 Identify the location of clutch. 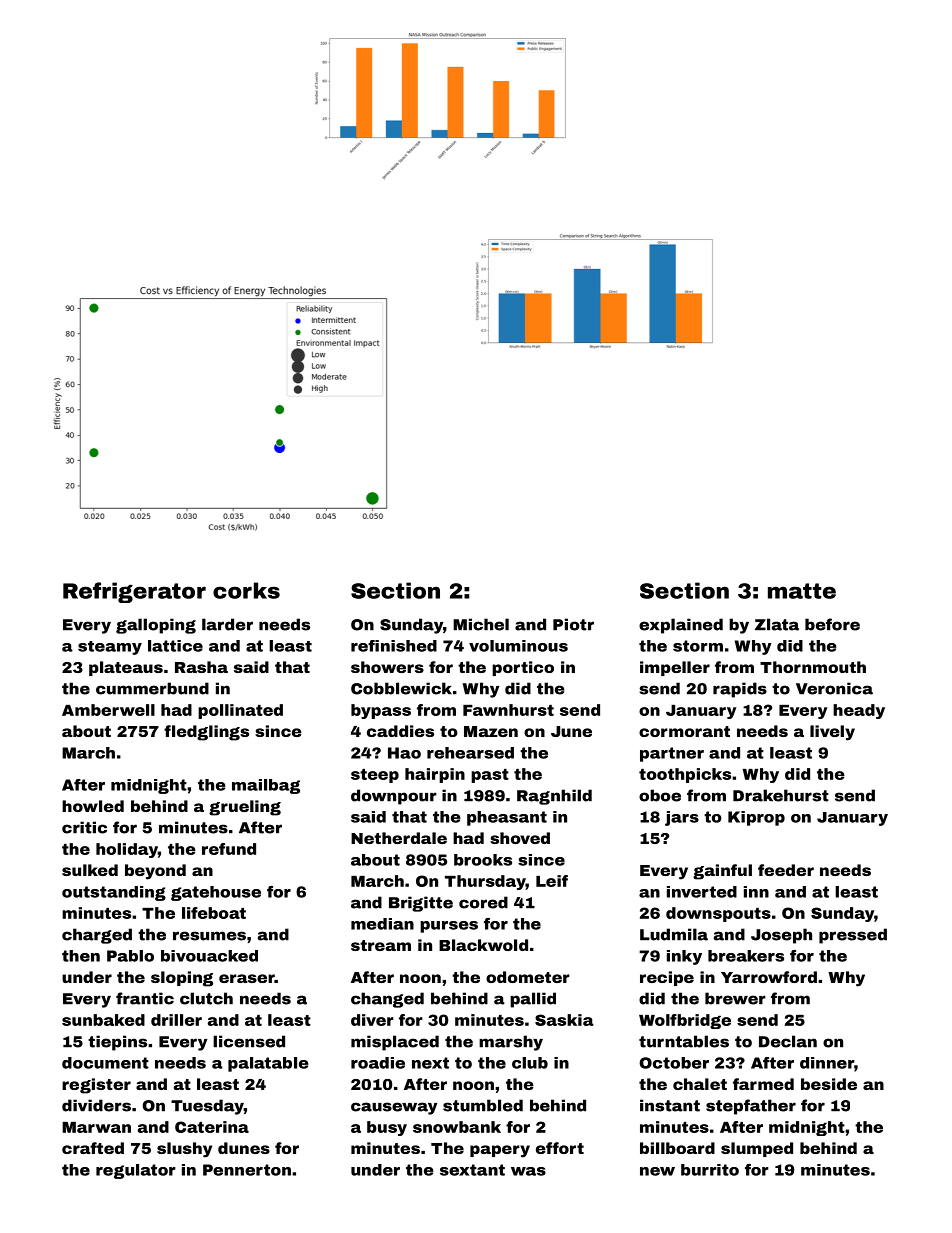
(206, 998).
